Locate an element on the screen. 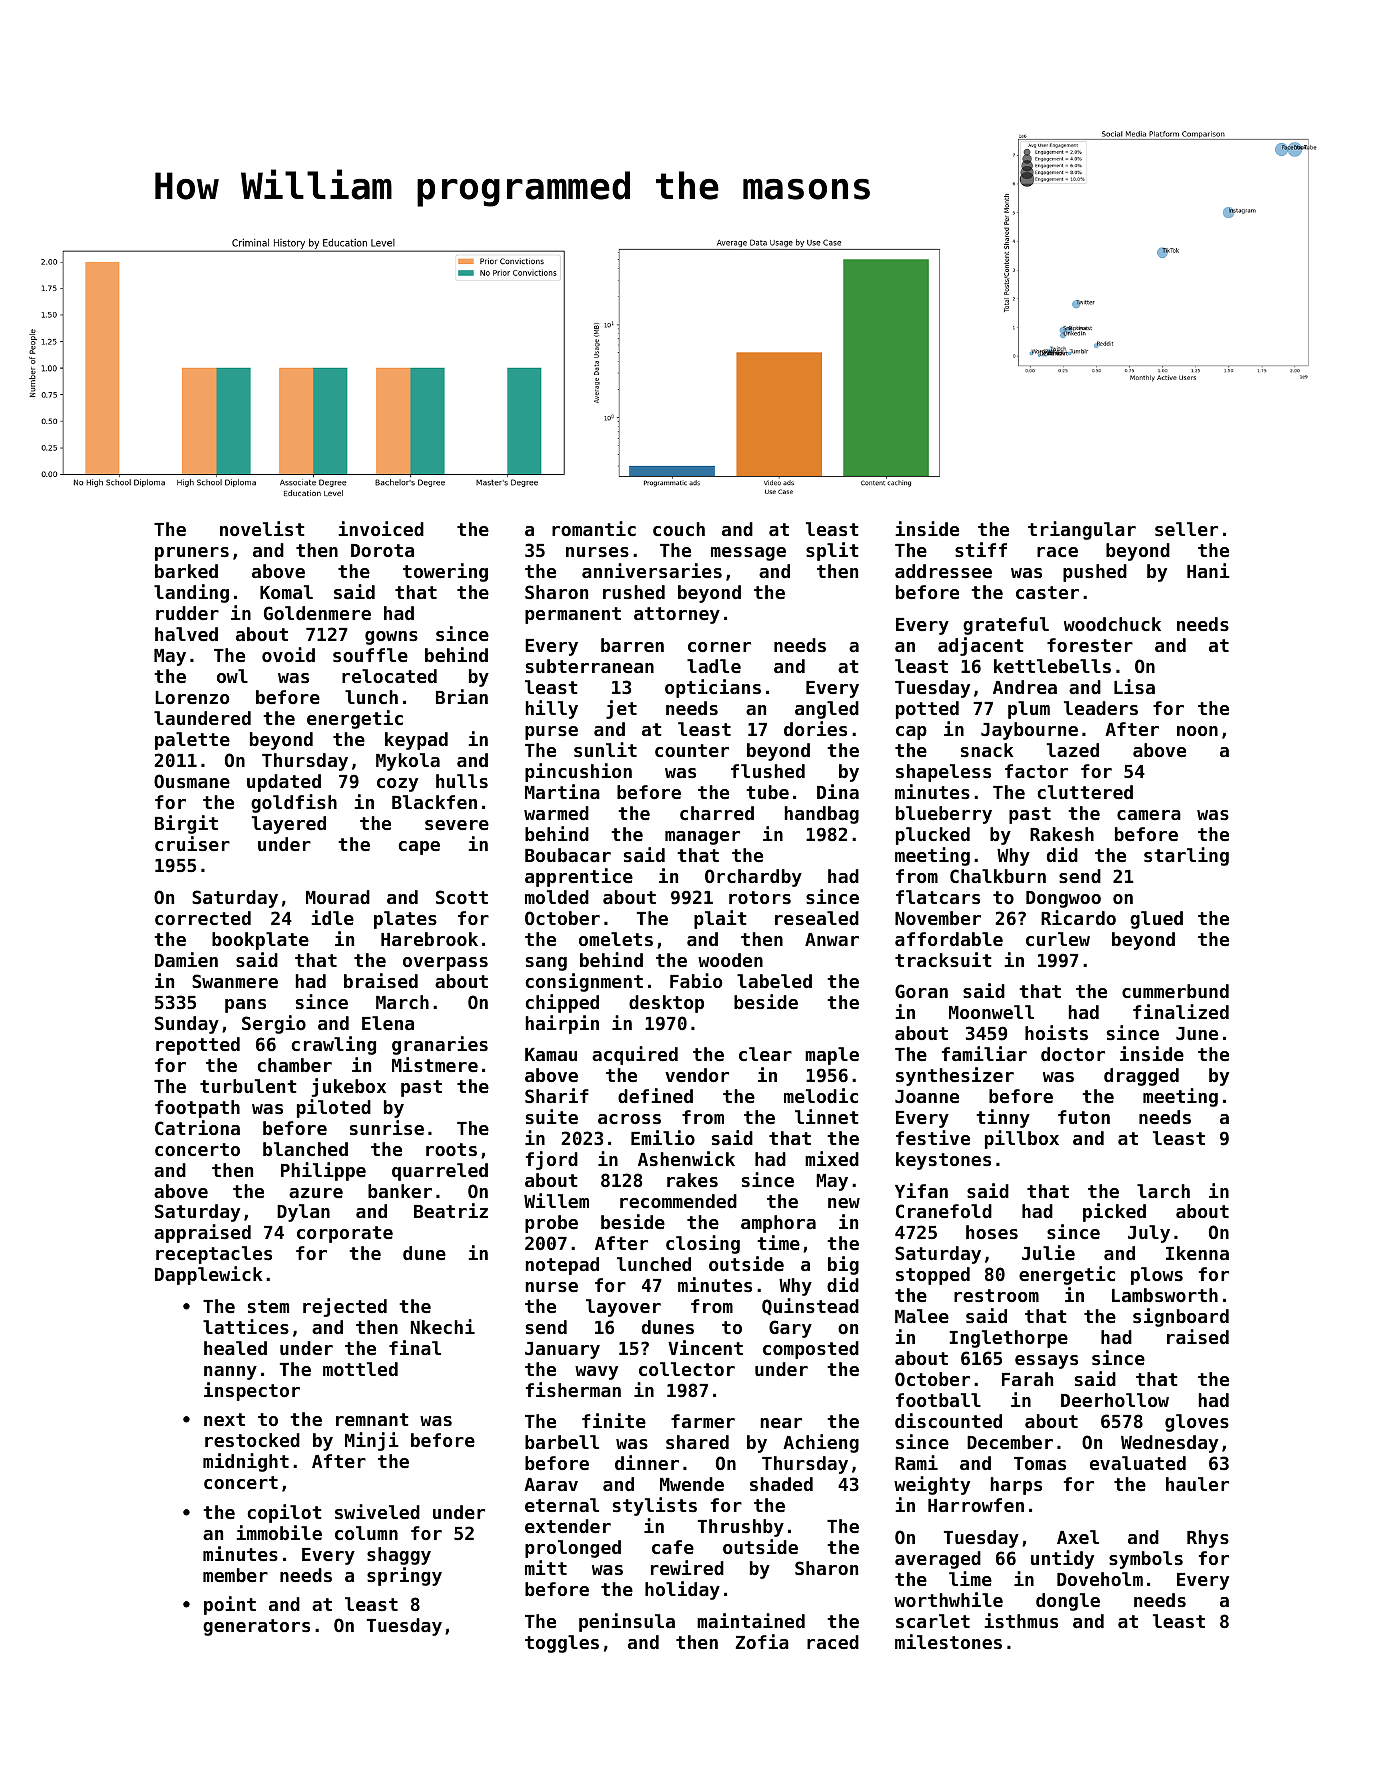 The image size is (1384, 1791). triangular is located at coordinates (1082, 530).
